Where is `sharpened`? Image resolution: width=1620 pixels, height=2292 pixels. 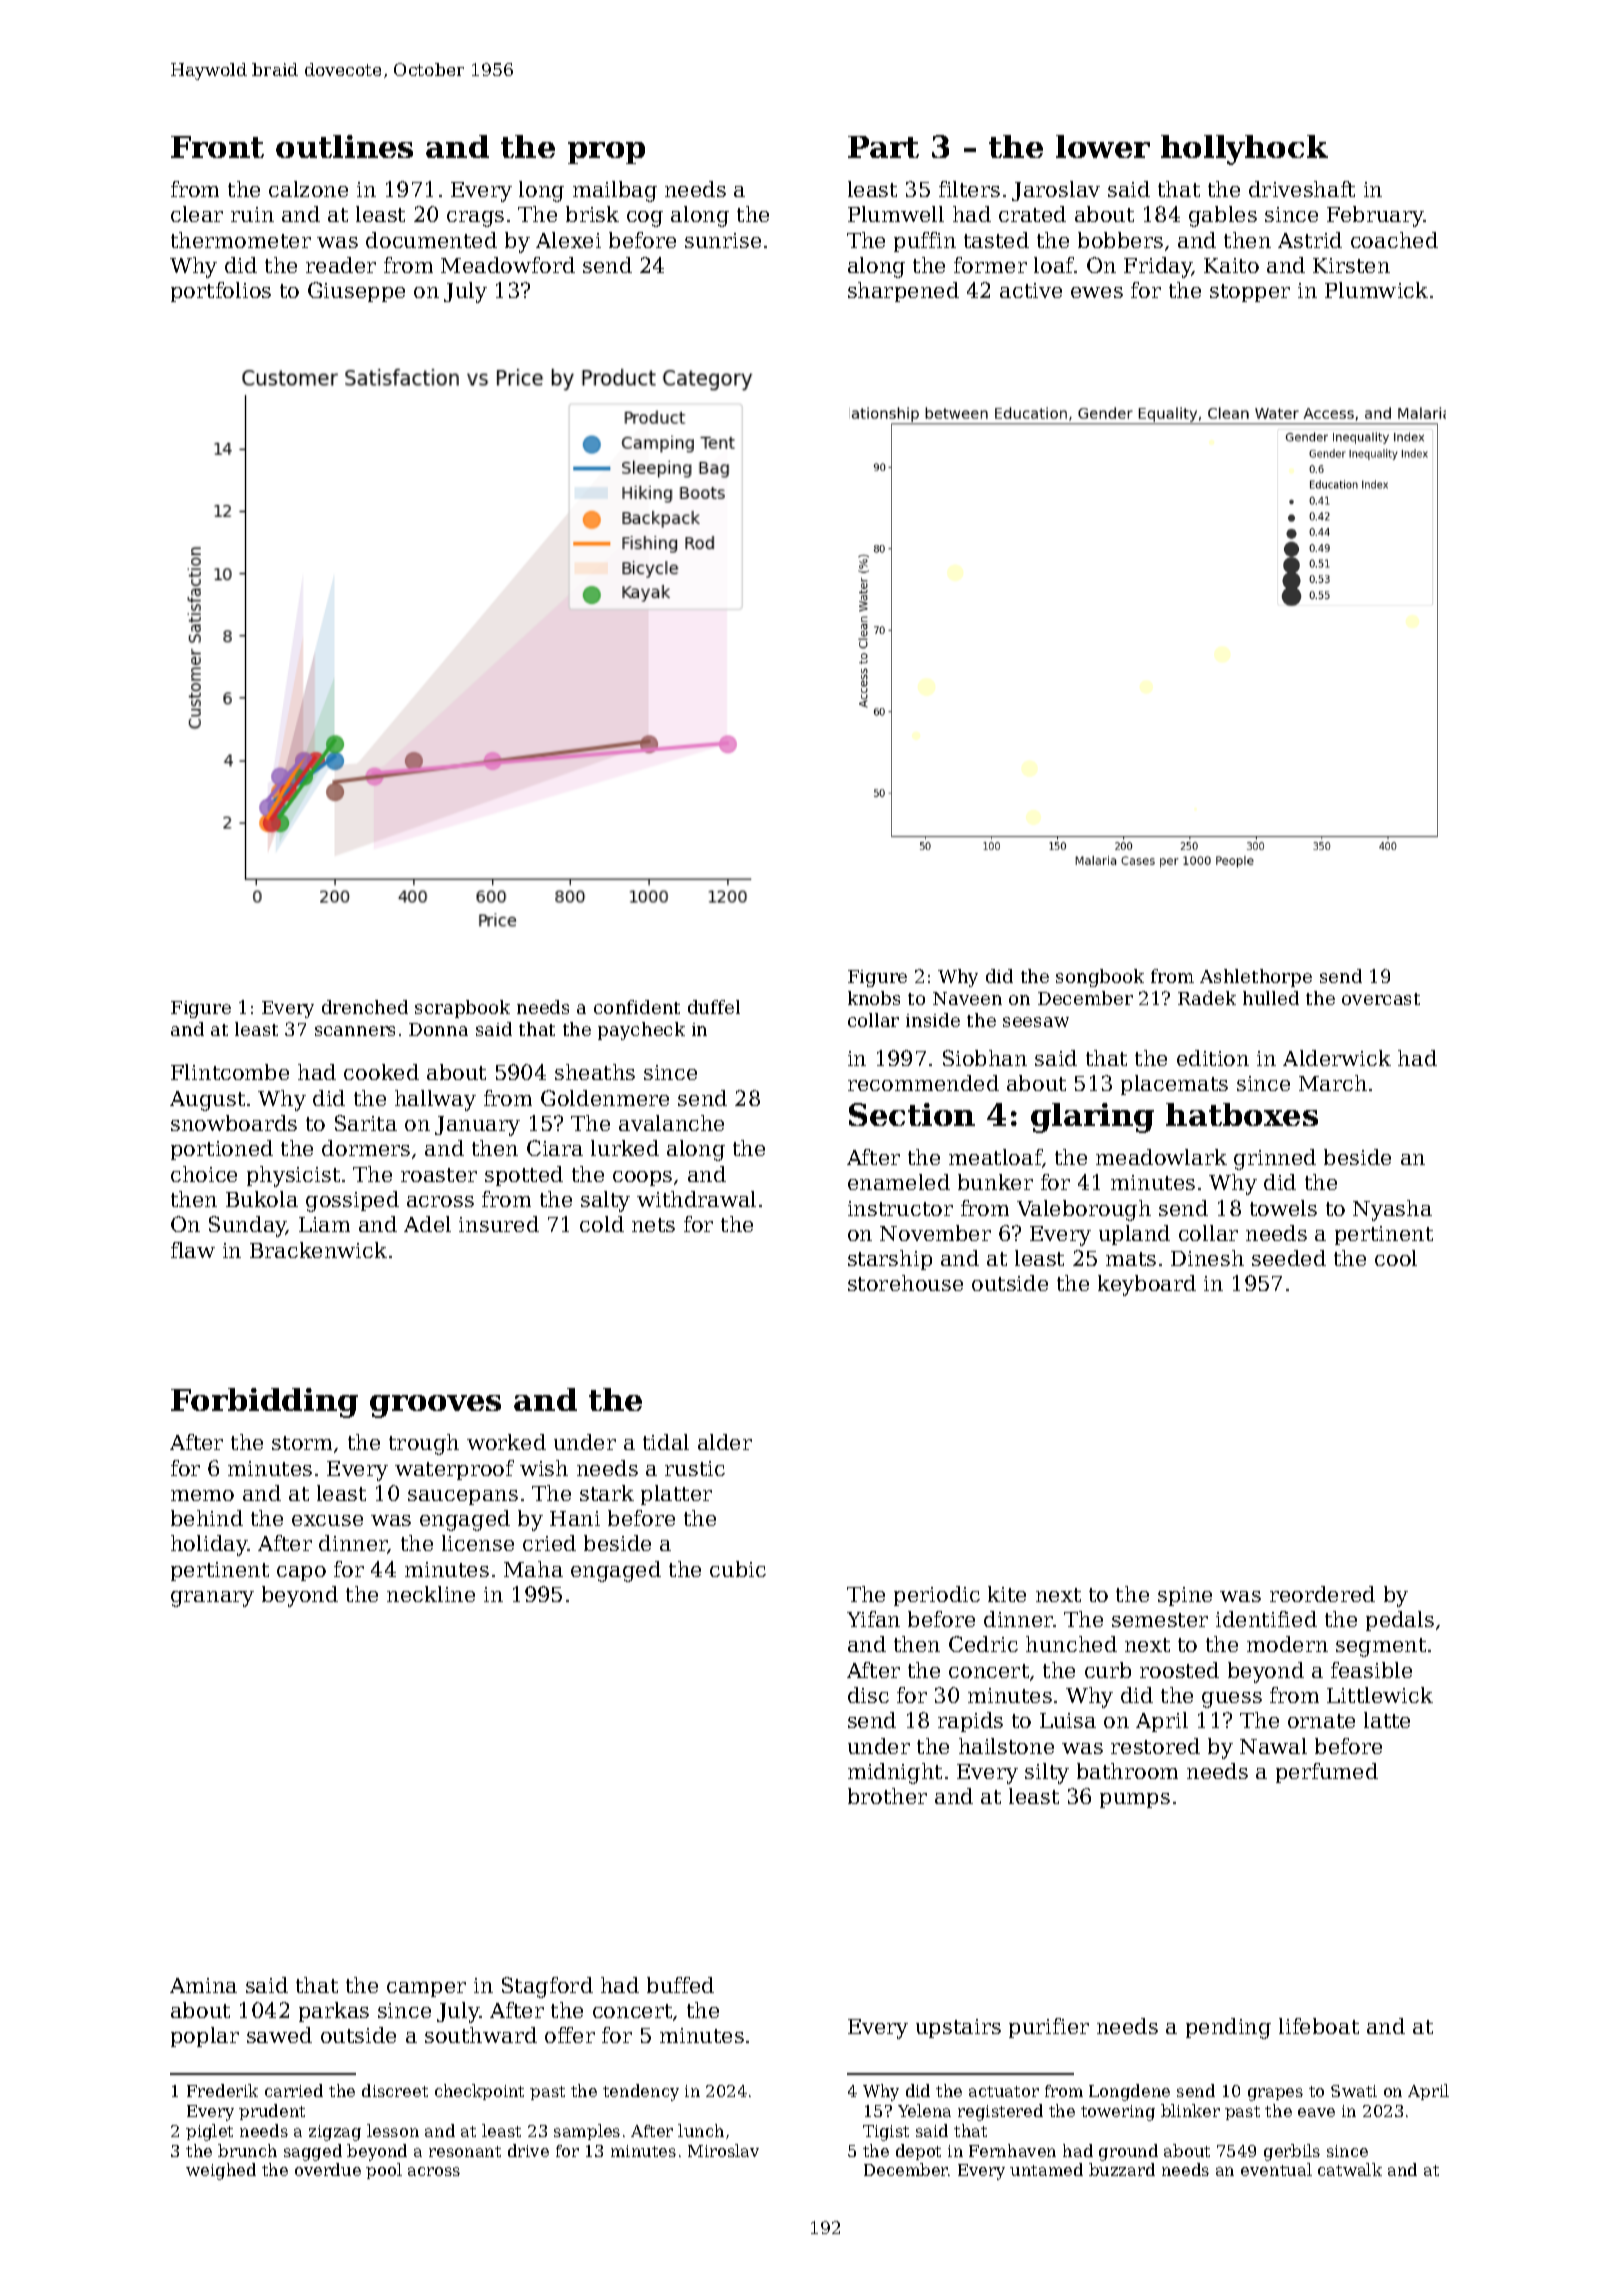 sharpened is located at coordinates (903, 292).
